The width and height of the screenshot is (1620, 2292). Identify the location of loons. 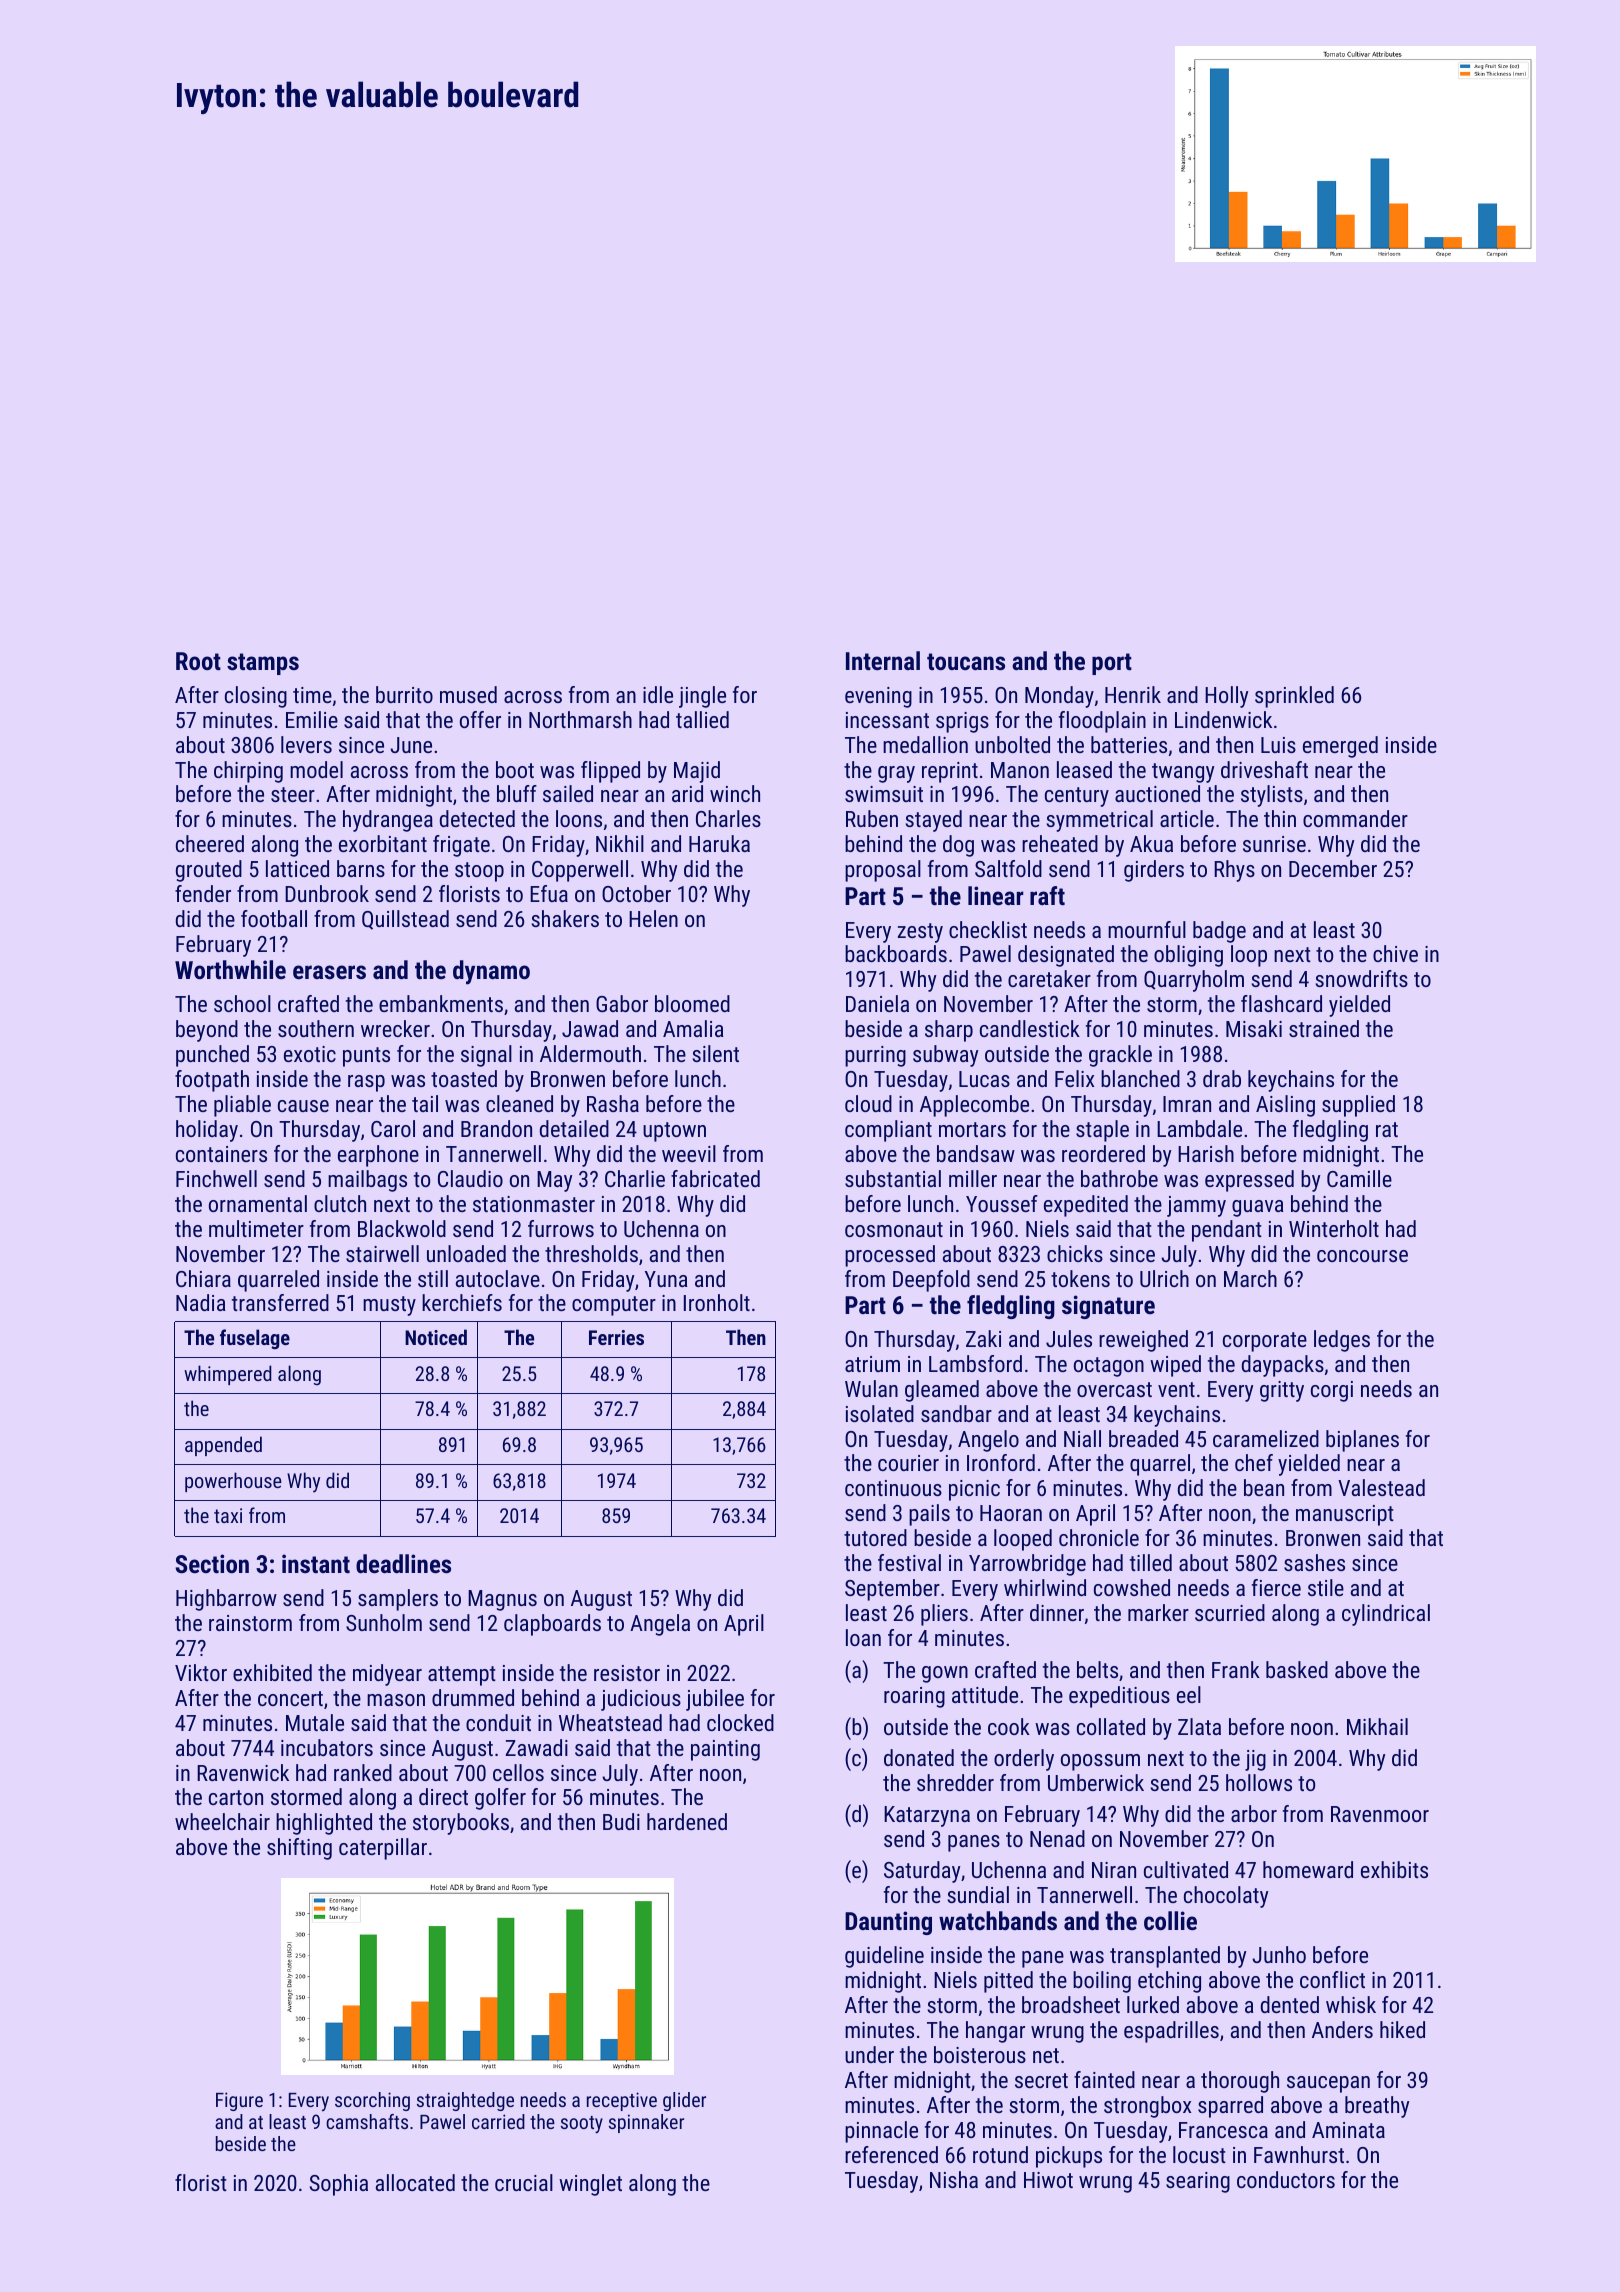
(579, 818).
